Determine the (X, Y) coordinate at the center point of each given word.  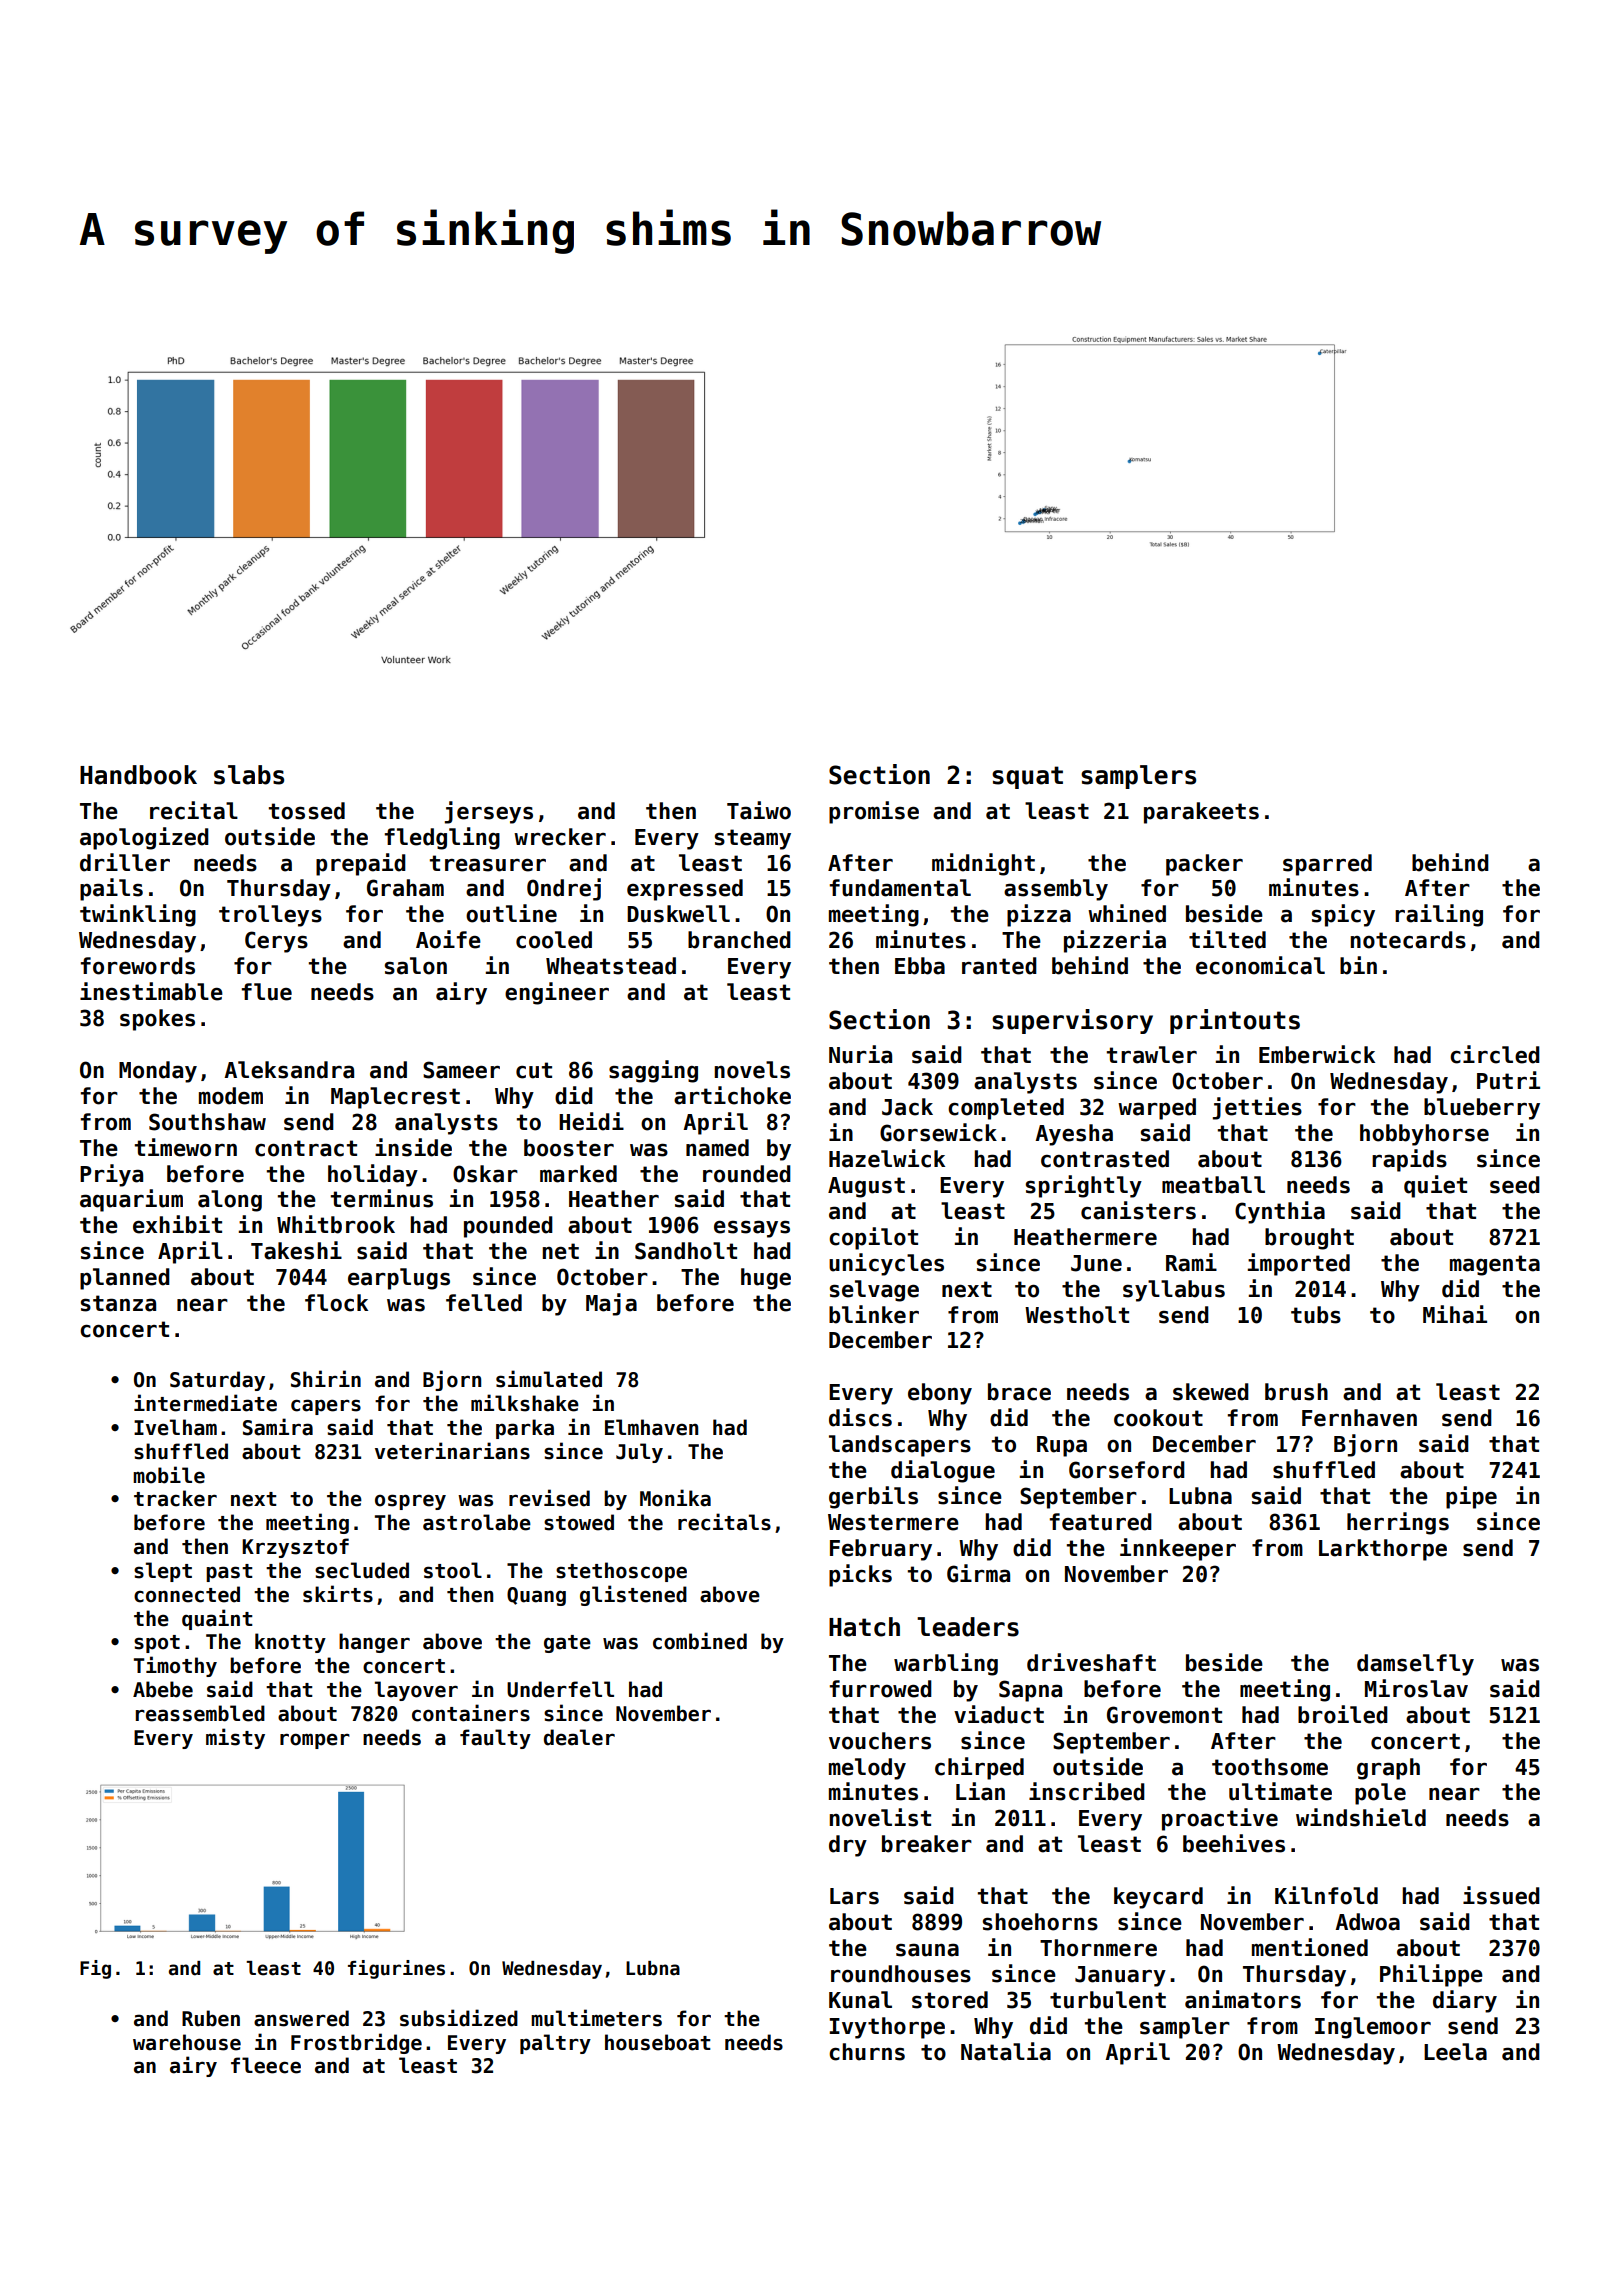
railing (1439, 915)
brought (1309, 1239)
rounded (747, 1174)
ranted (999, 966)
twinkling (138, 915)
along (230, 1201)
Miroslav (1416, 1688)
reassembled (200, 1713)
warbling (946, 1664)
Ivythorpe (887, 2028)
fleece (266, 2065)
